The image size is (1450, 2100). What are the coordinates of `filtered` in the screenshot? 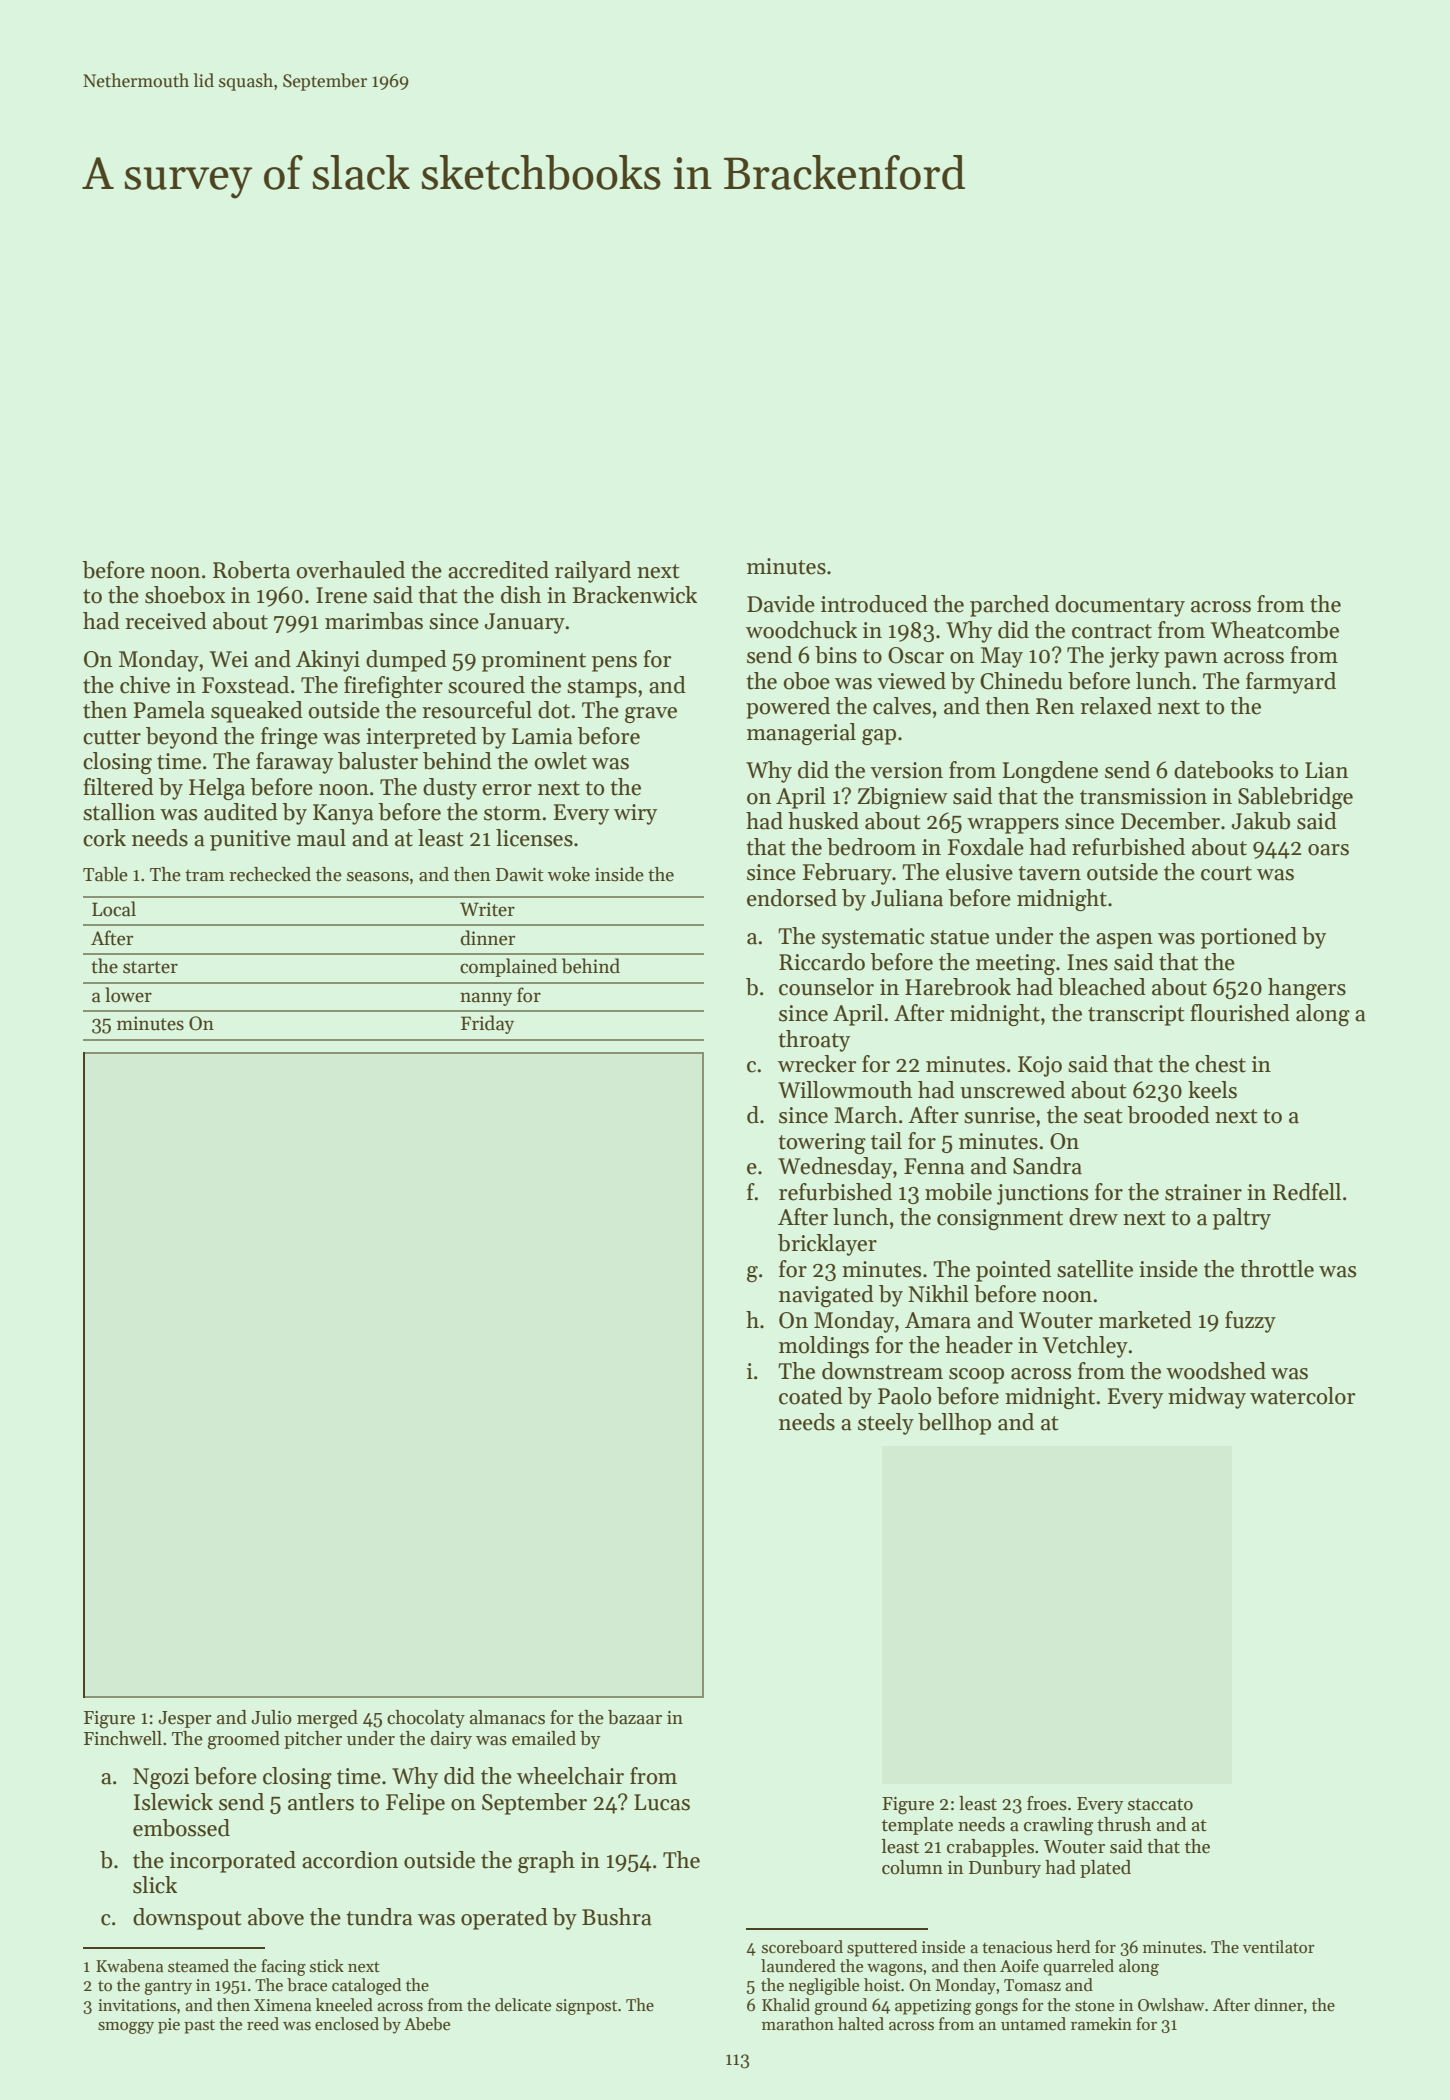 It's located at (118, 787).
